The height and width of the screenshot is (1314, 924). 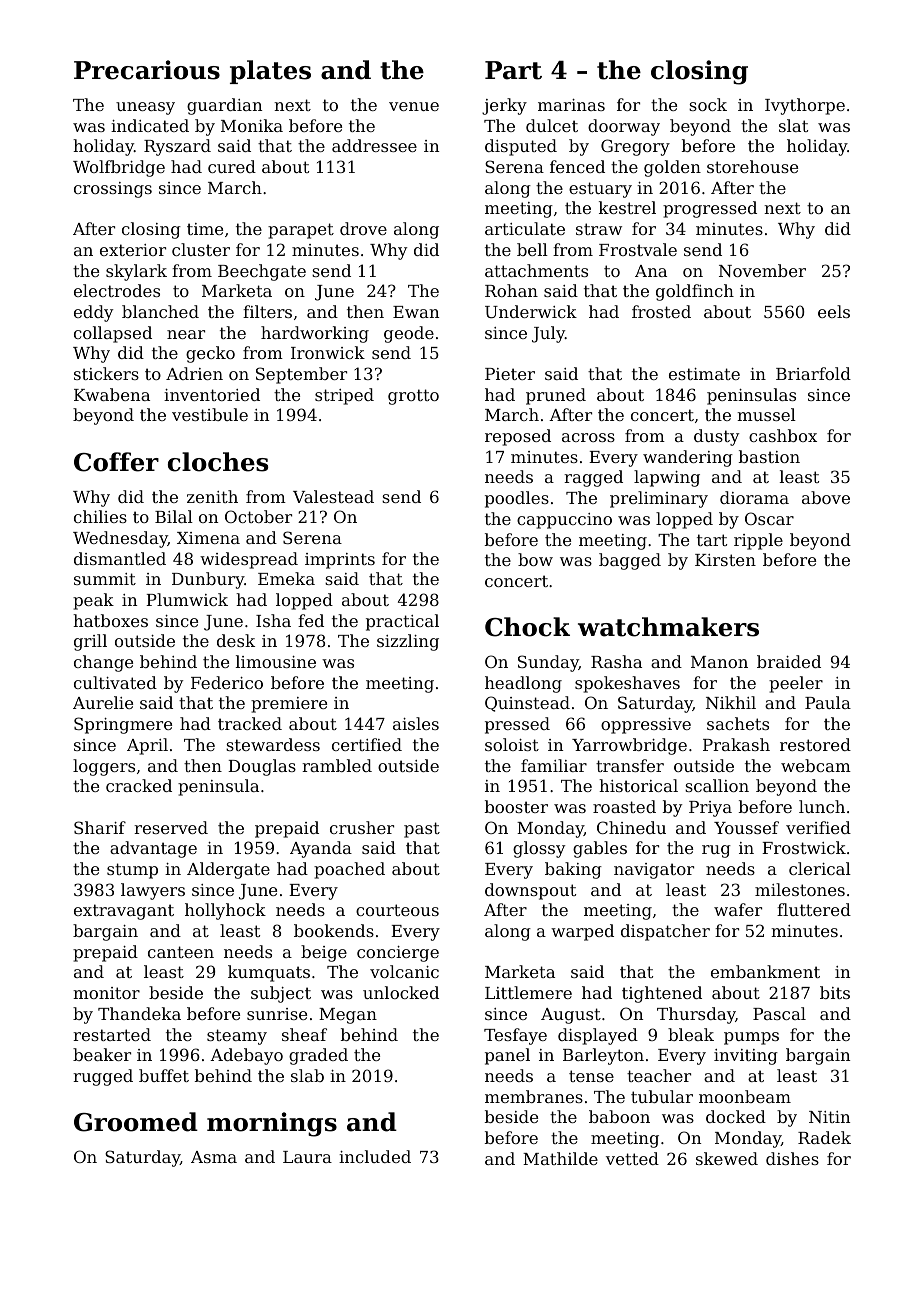 I want to click on Part, so click(x=513, y=70).
